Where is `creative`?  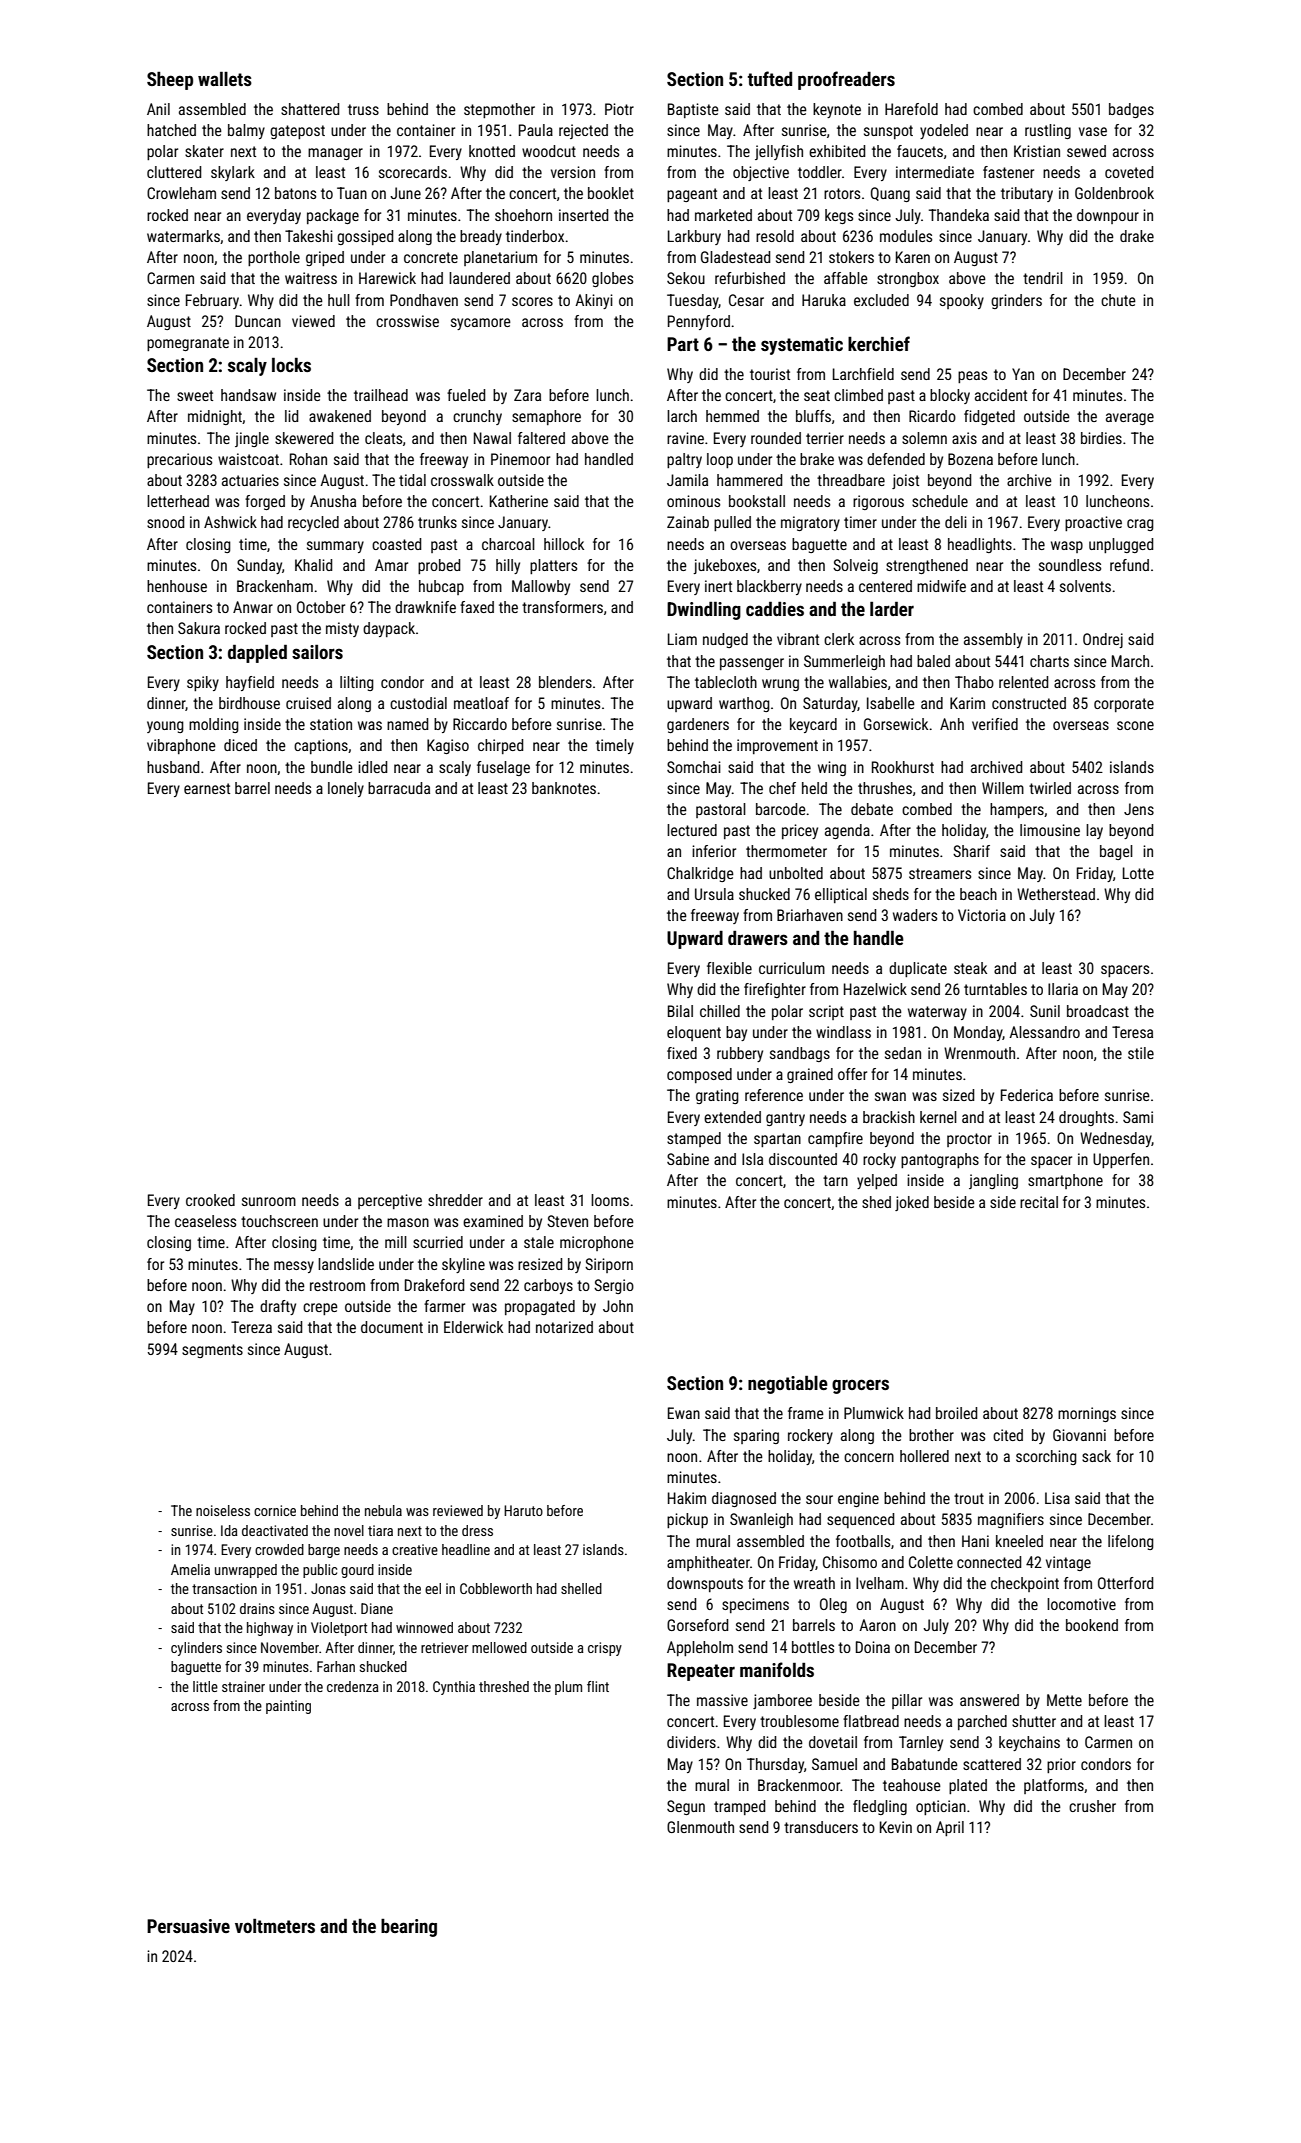 creative is located at coordinates (415, 1549).
